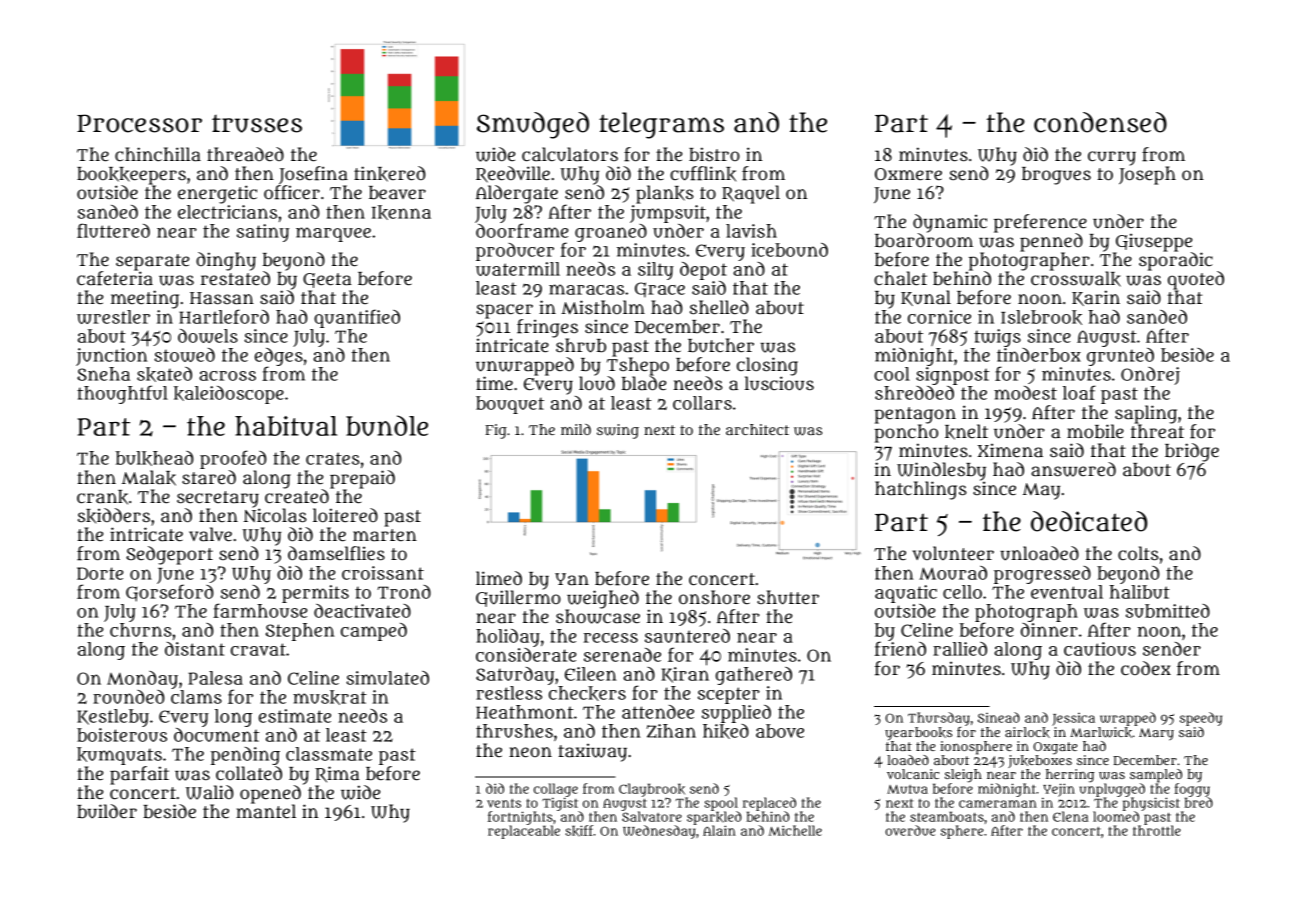 The width and height of the screenshot is (1308, 924). What do you see at coordinates (524, 832) in the screenshot?
I see `replaceable` at bounding box center [524, 832].
